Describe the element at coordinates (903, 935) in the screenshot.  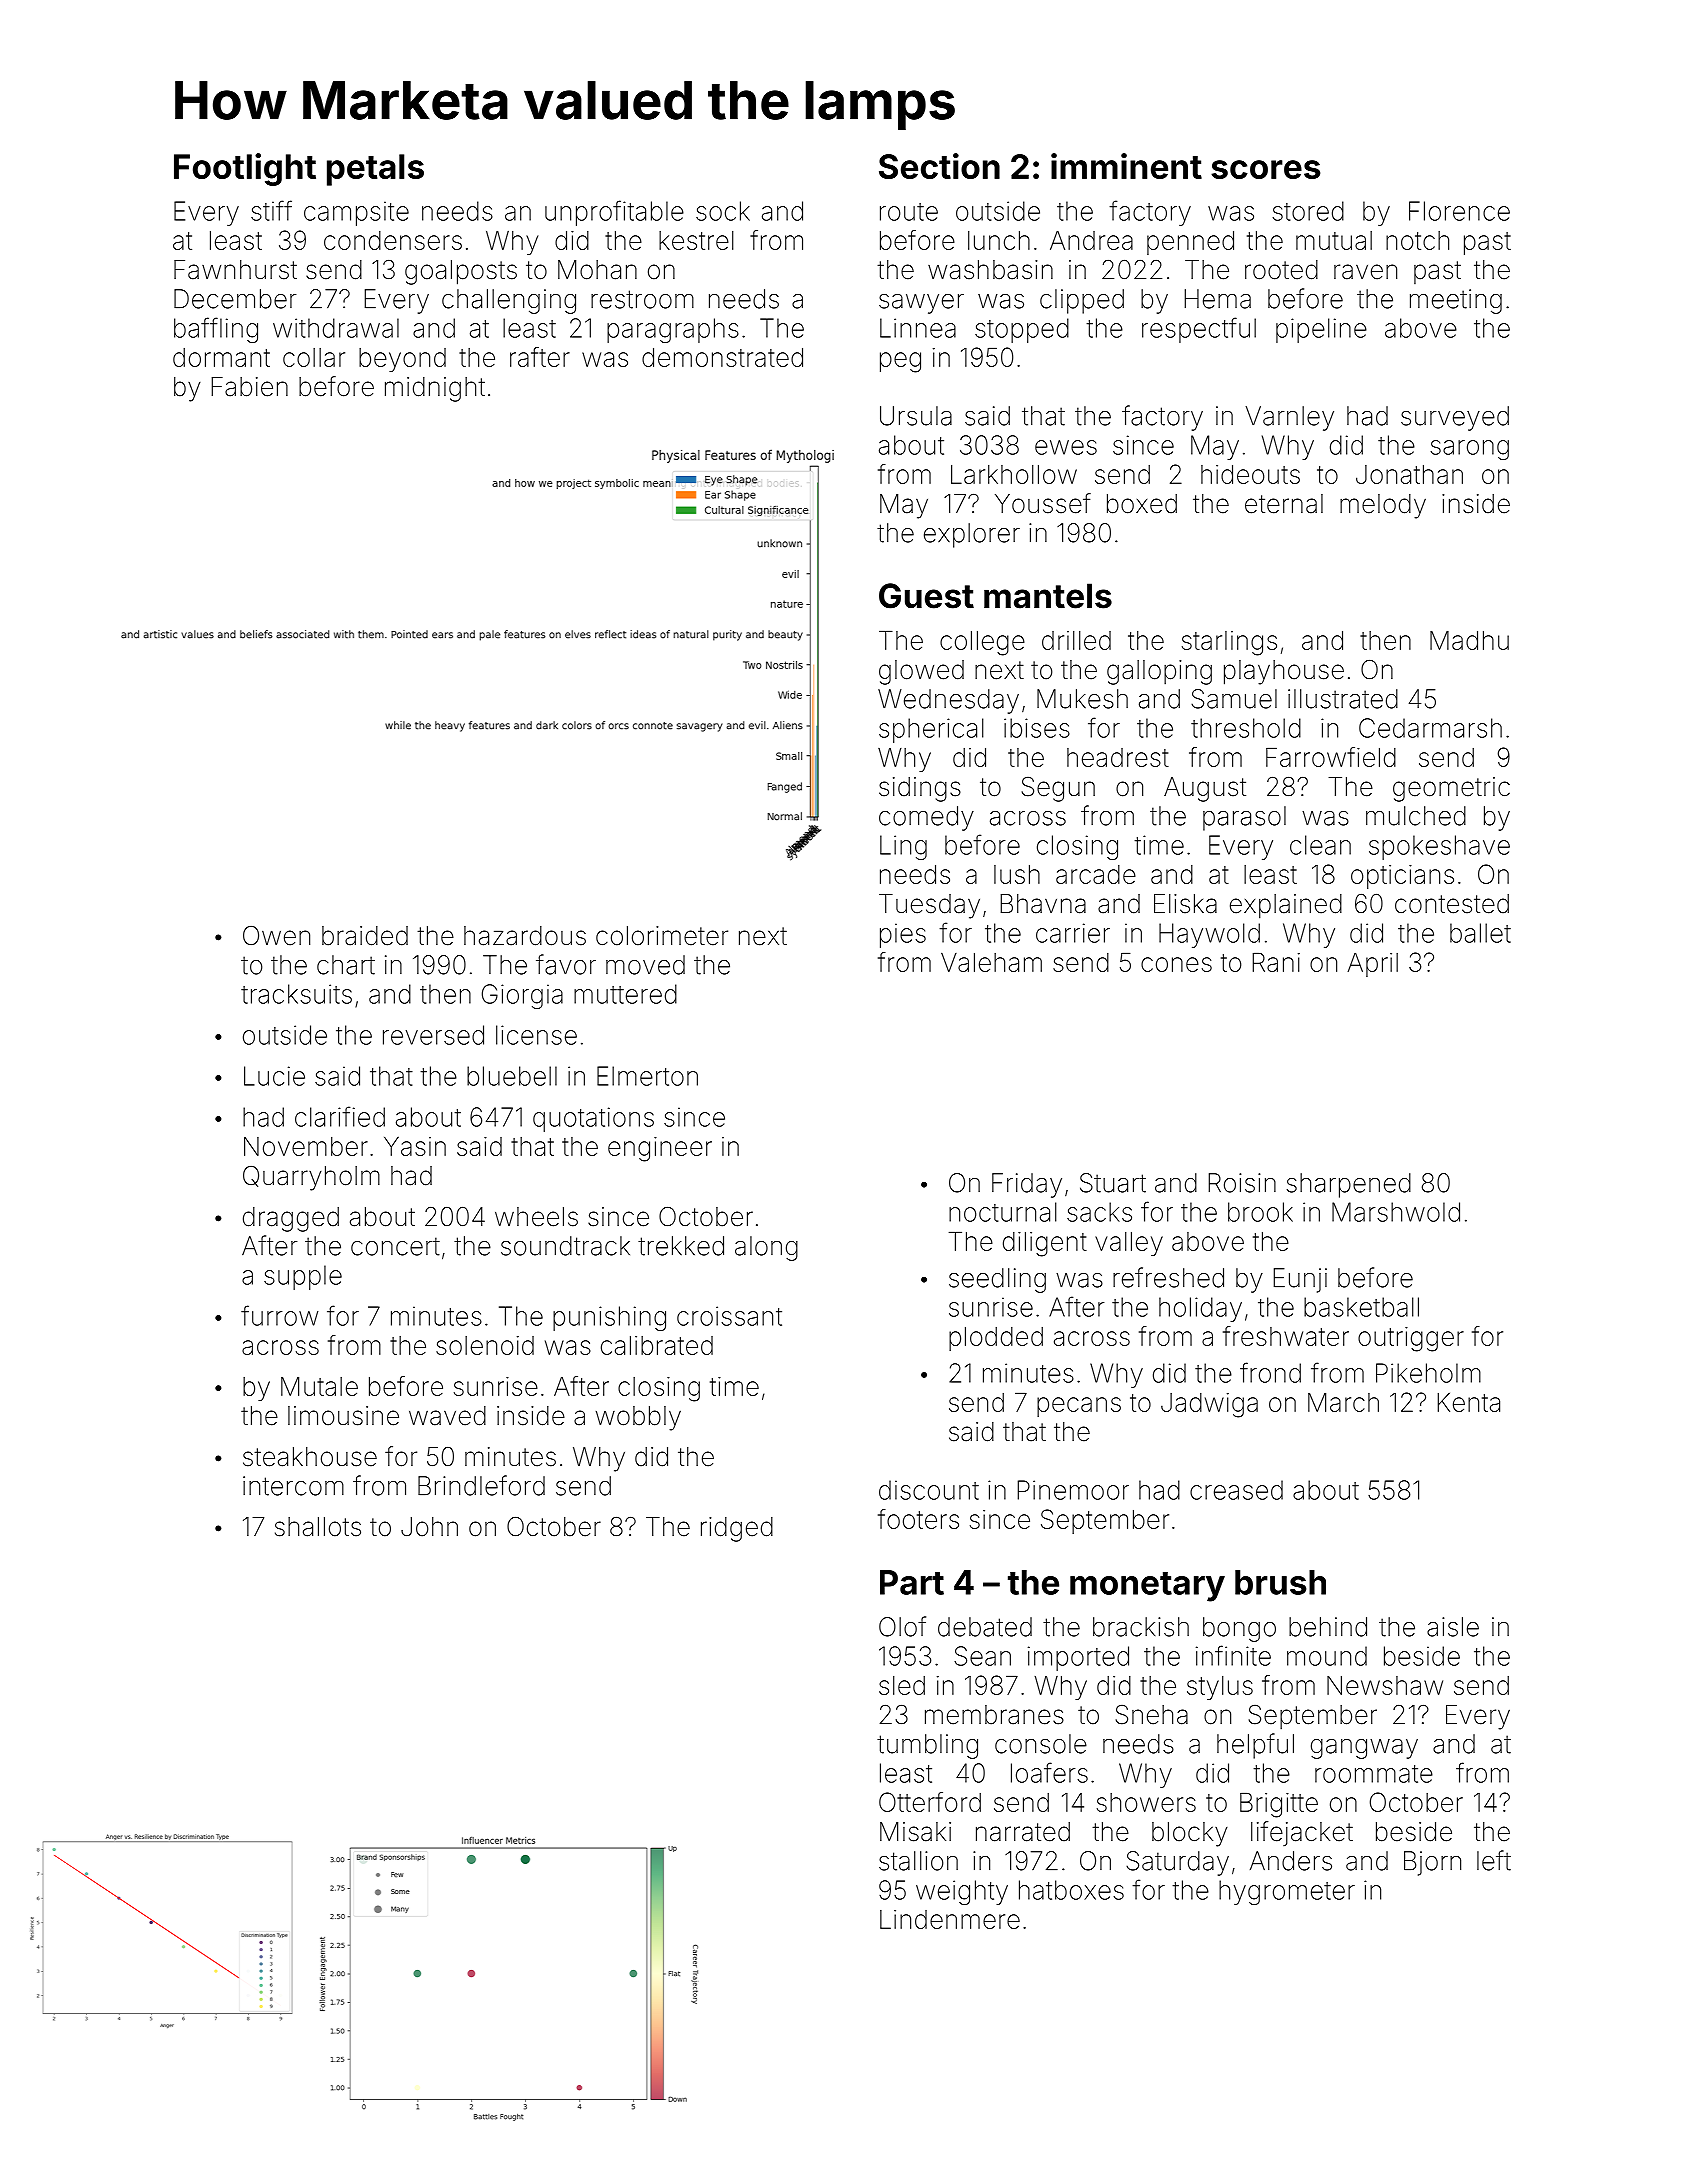
I see `pies` at that location.
